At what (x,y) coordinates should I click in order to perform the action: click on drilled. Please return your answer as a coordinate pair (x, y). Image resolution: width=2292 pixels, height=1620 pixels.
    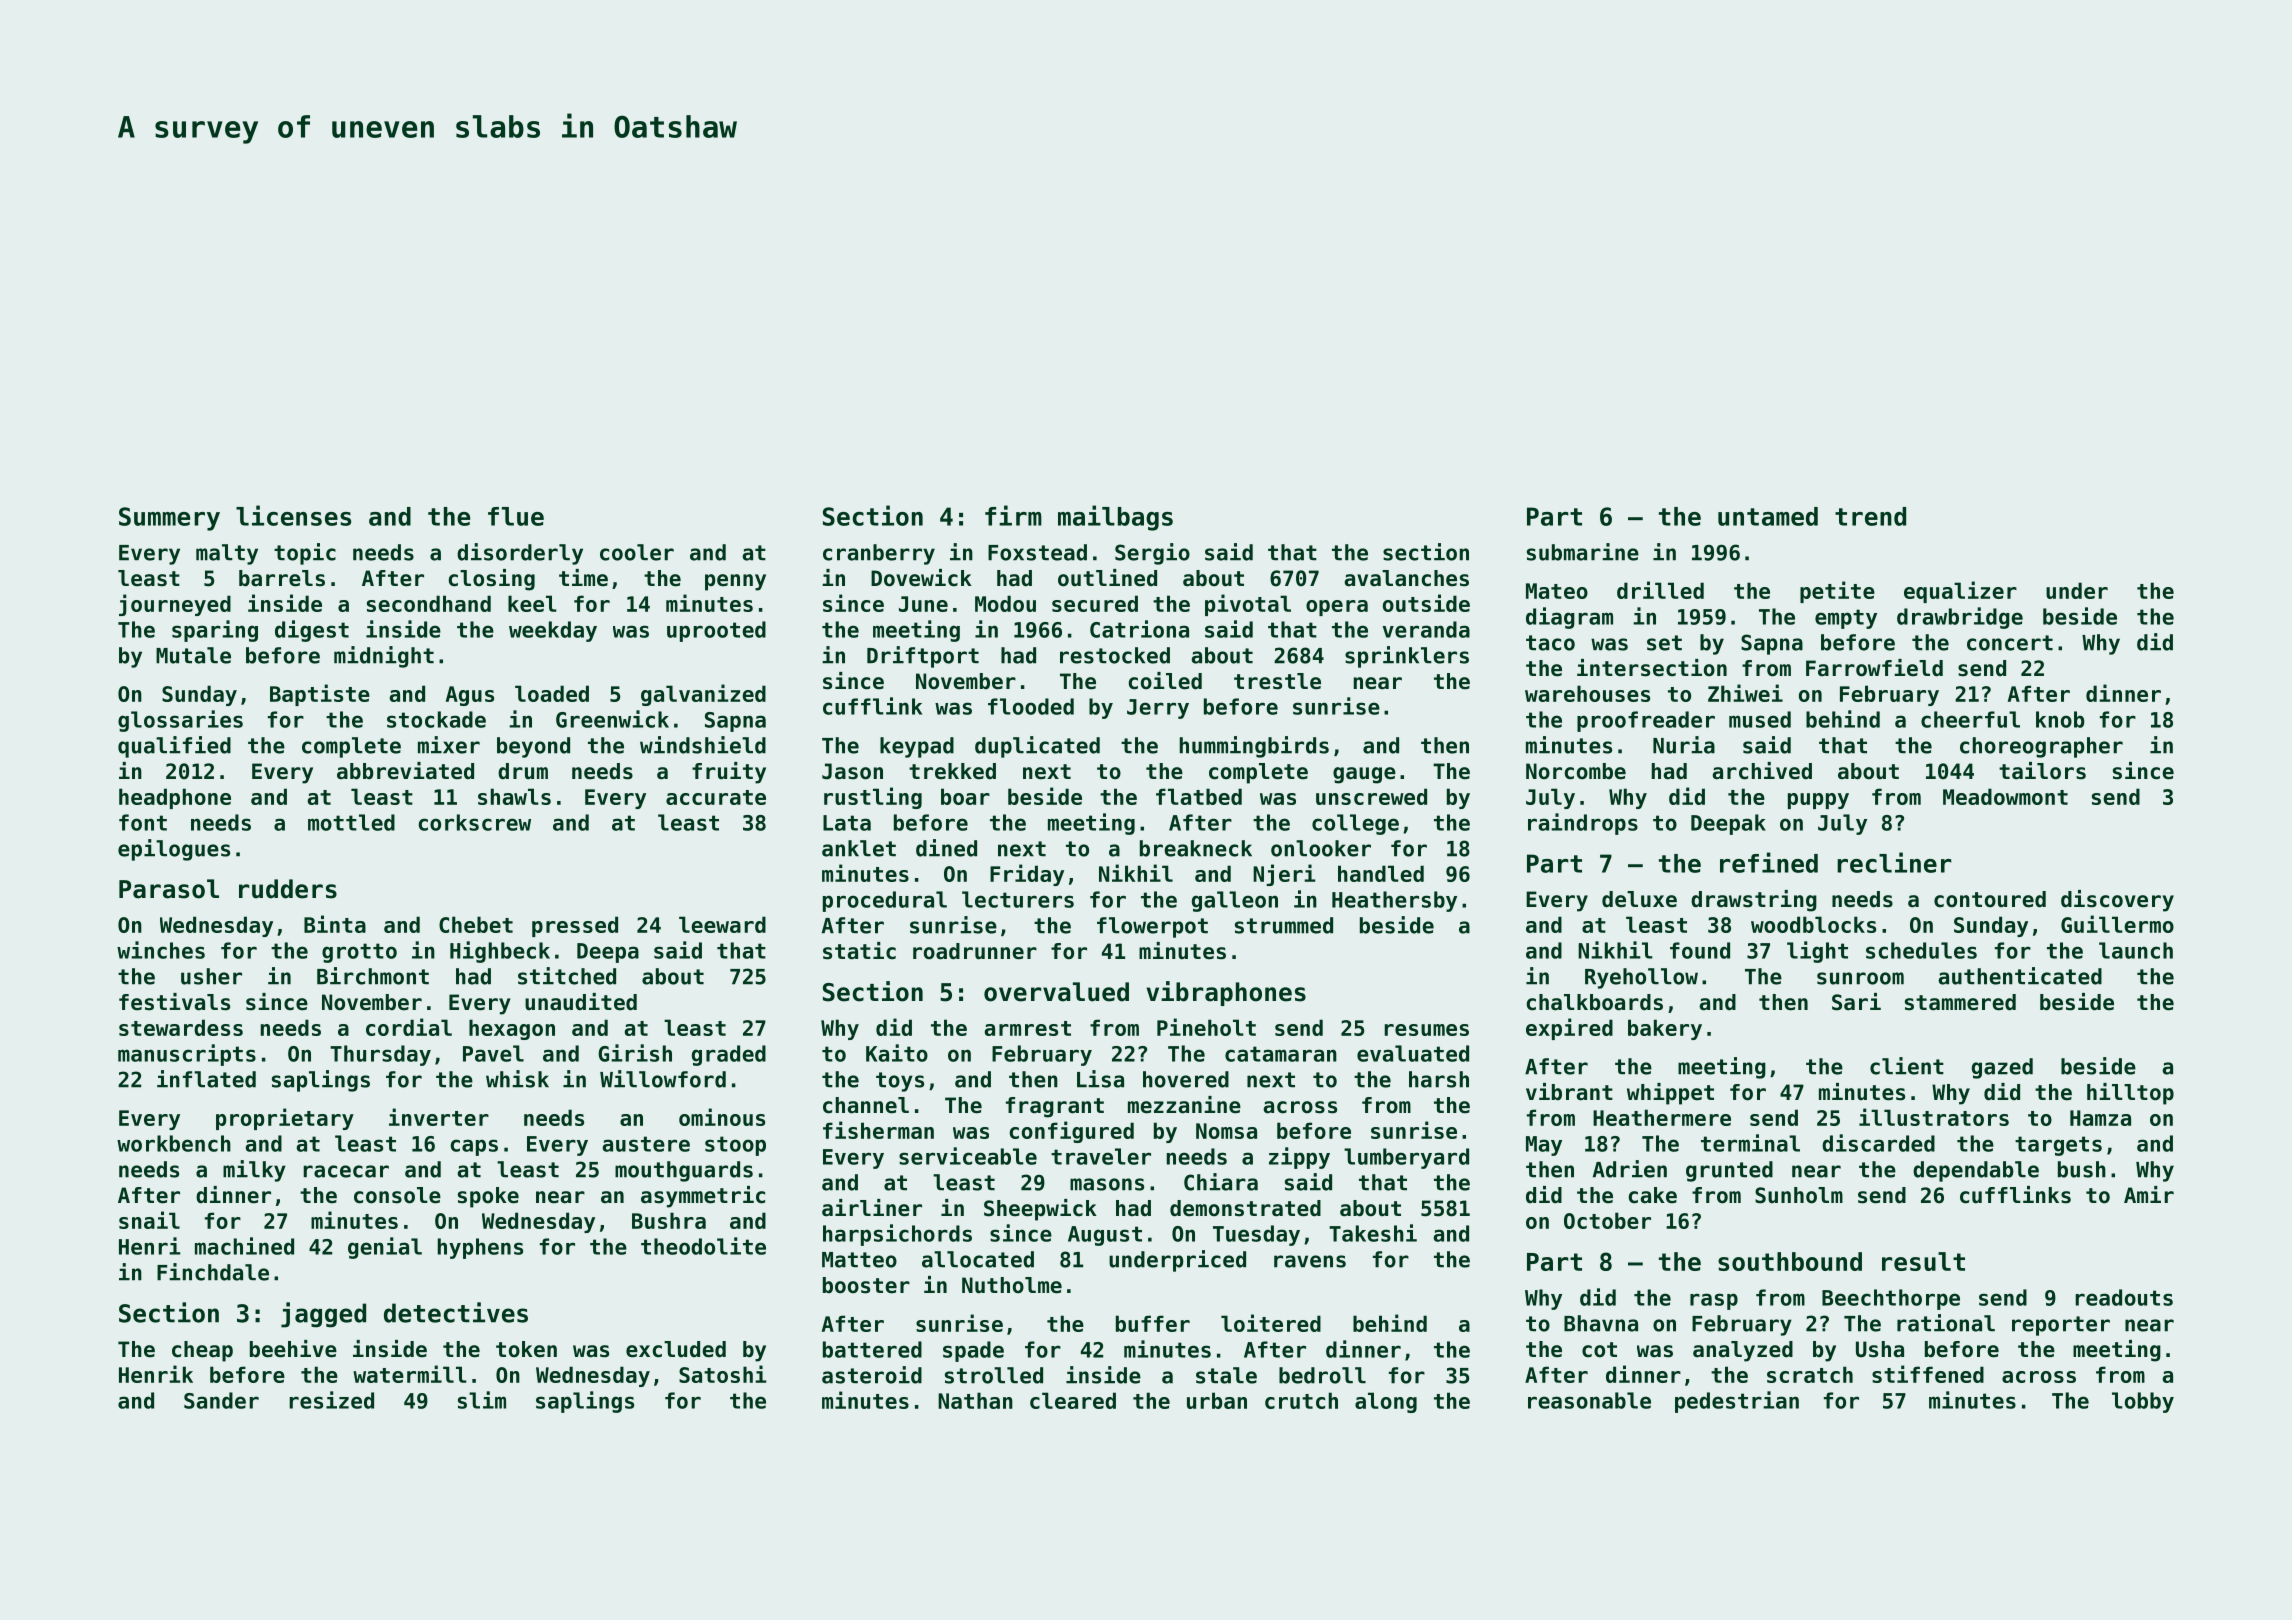
    Looking at the image, I should click on (1660, 590).
